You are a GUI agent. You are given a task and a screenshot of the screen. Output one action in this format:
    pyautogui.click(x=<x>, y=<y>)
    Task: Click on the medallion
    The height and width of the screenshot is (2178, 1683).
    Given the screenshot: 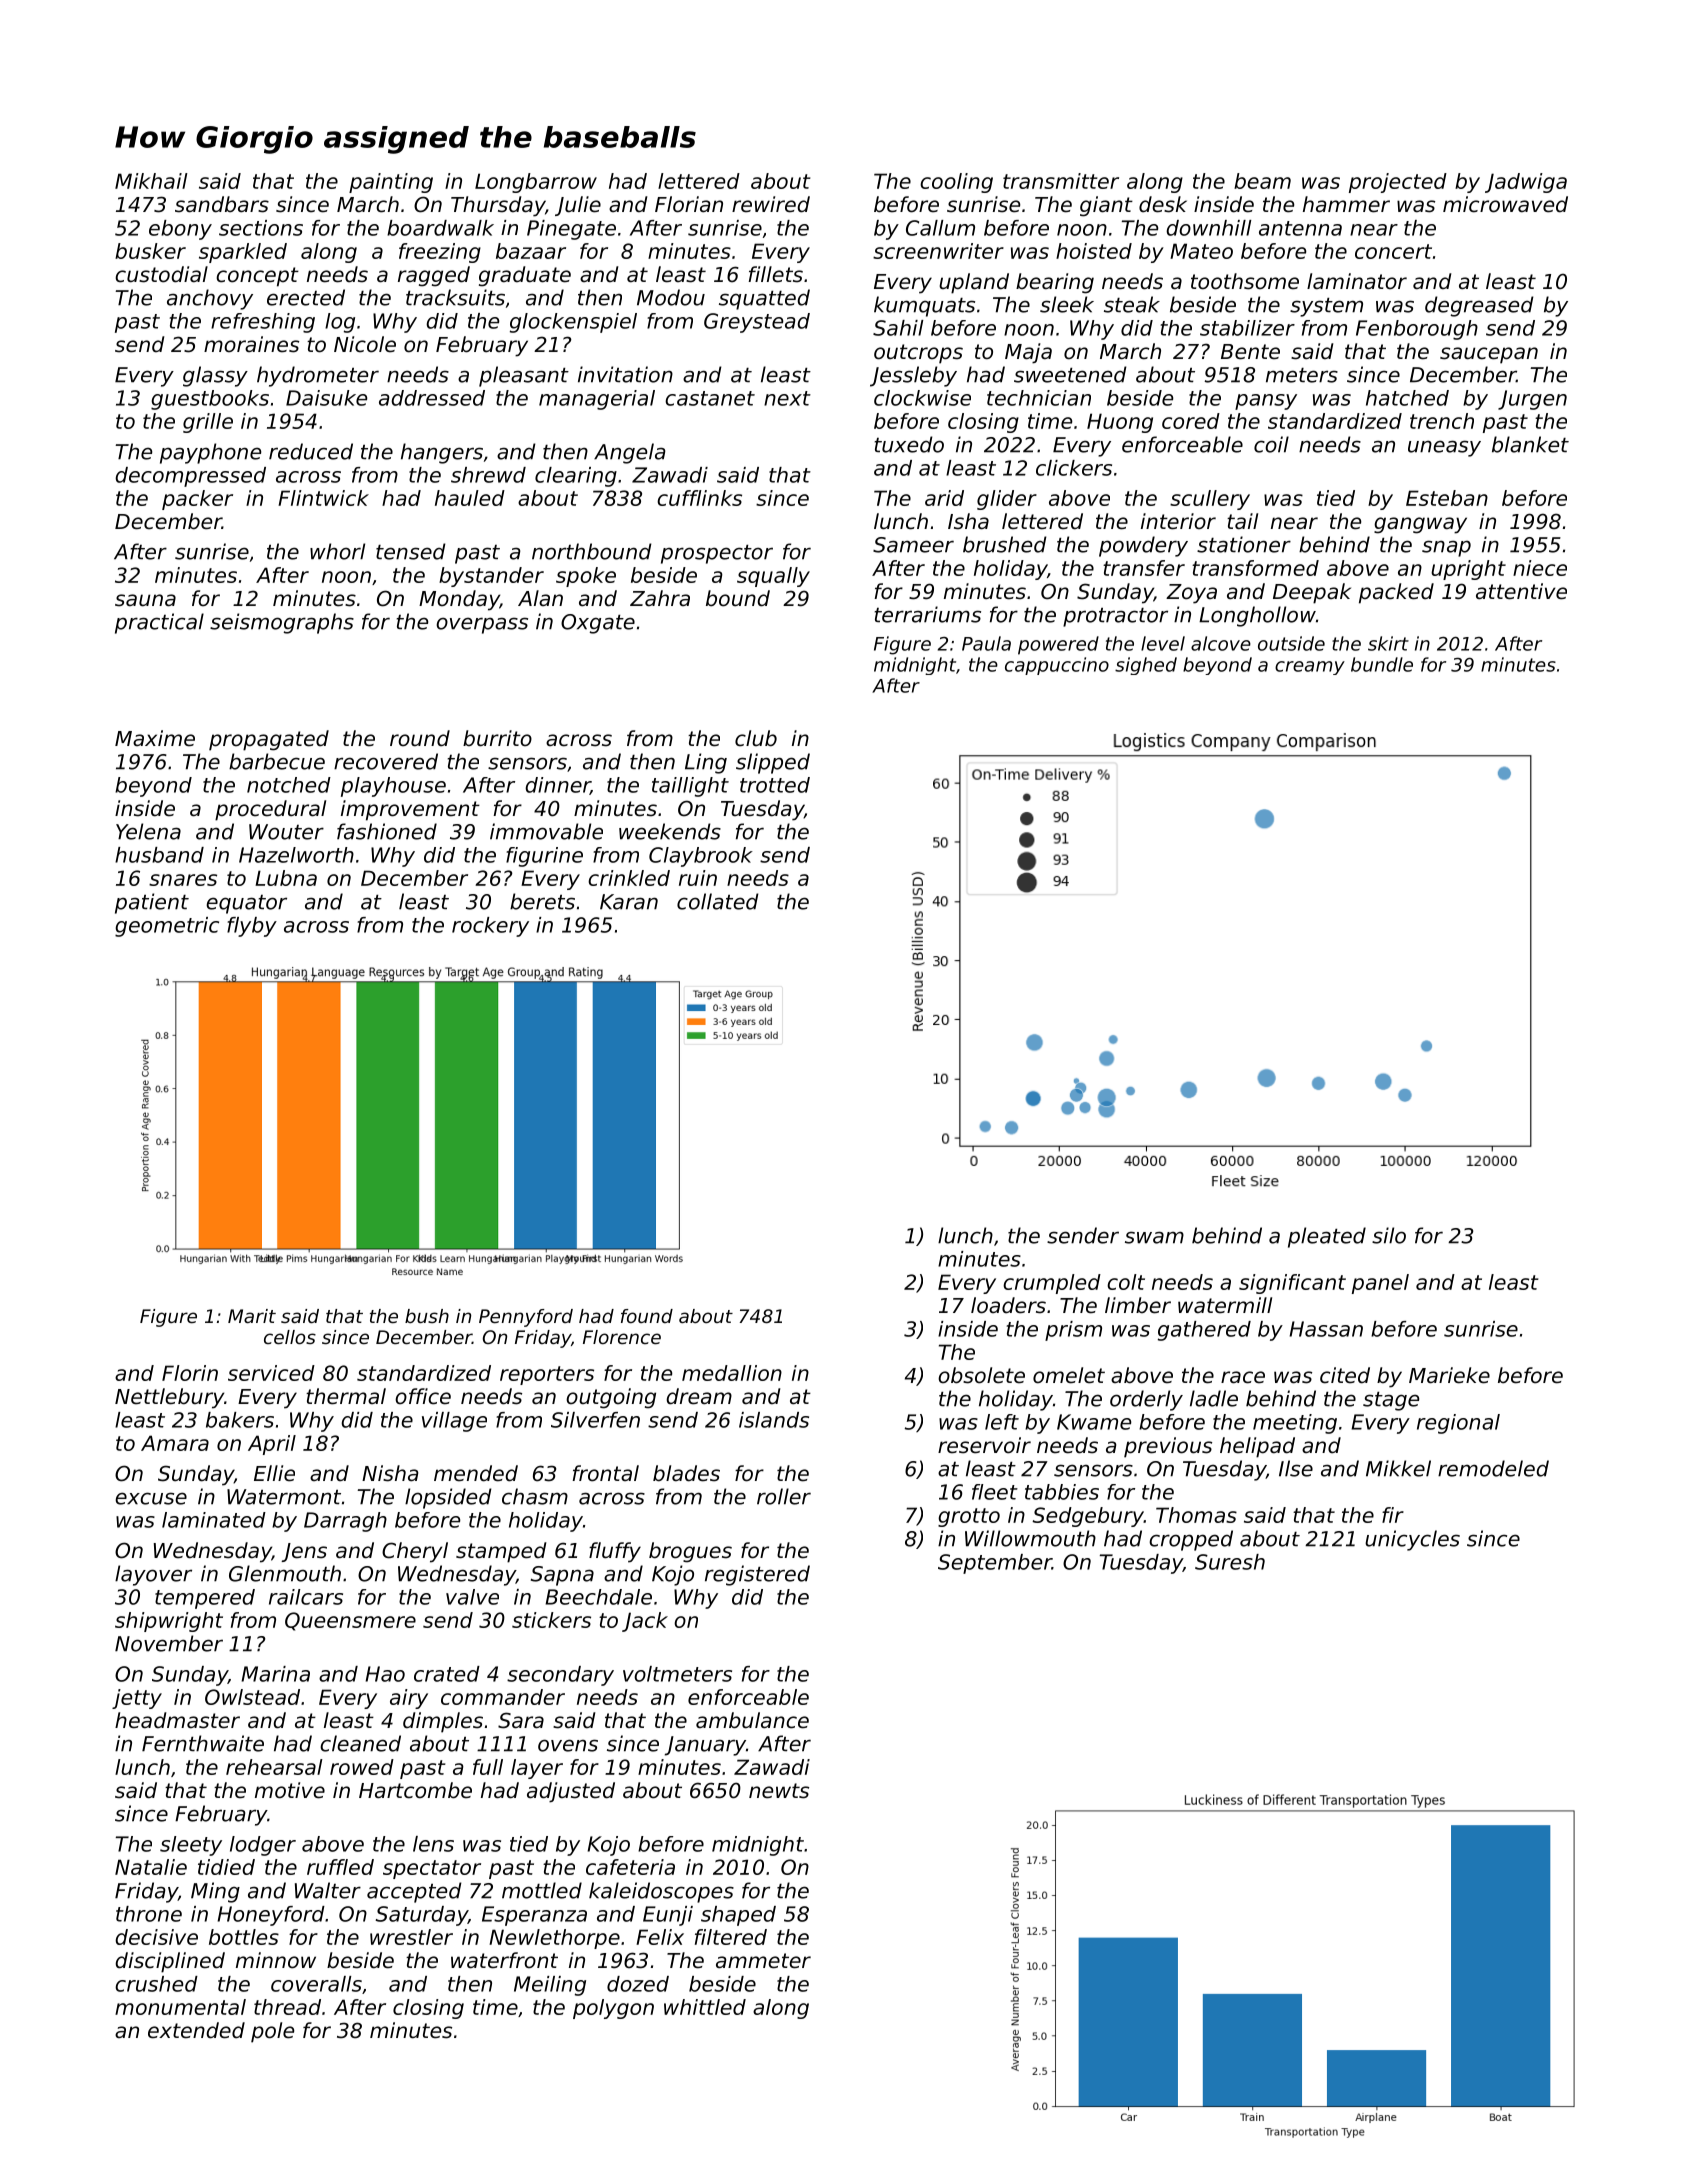 What is the action you would take?
    pyautogui.click(x=732, y=1373)
